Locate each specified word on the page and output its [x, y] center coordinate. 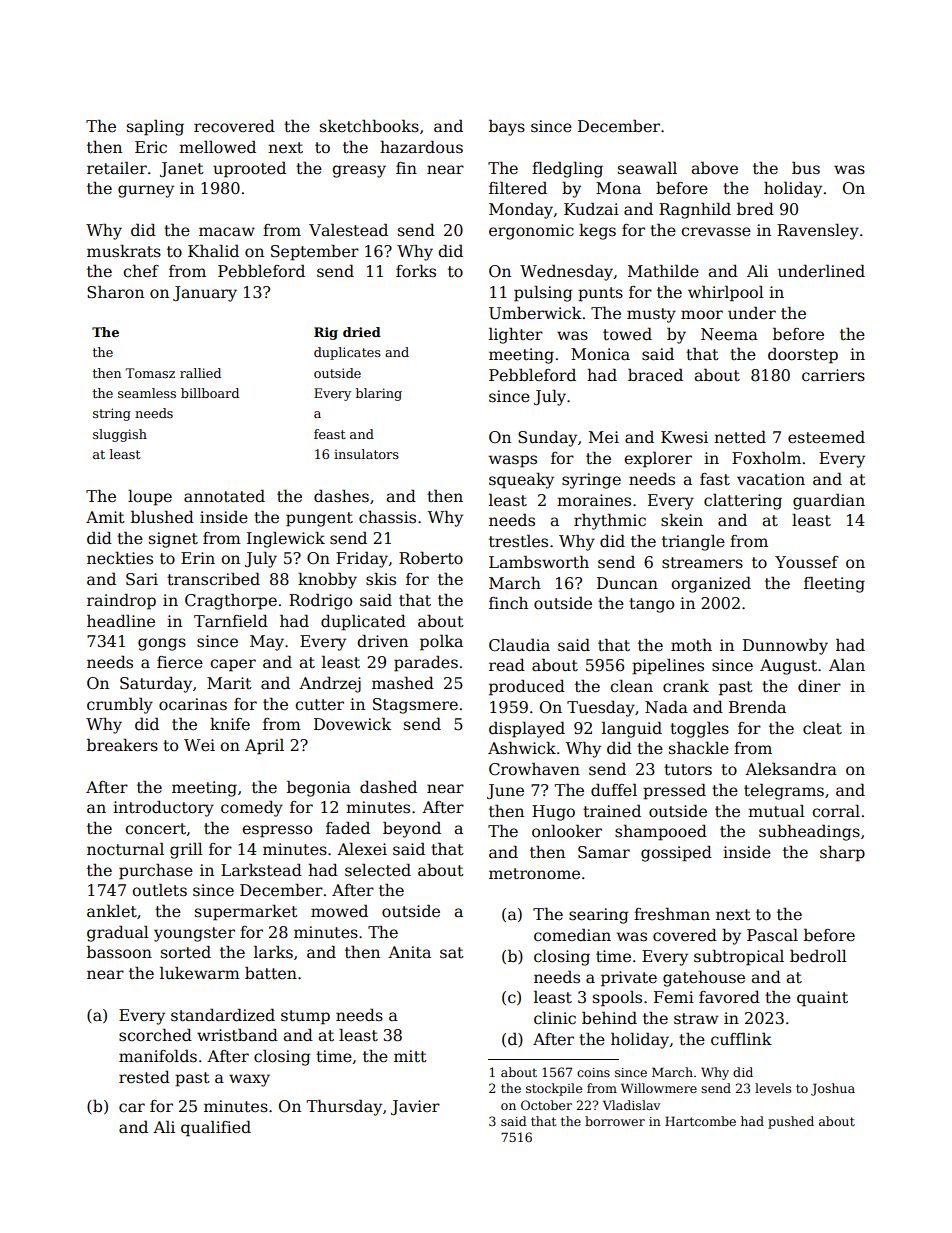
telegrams [784, 791]
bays [507, 127]
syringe [591, 481]
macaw [227, 232]
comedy [252, 808]
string [112, 414]
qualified [216, 1128]
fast [715, 479]
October [546, 1105]
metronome [534, 874]
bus [806, 168]
